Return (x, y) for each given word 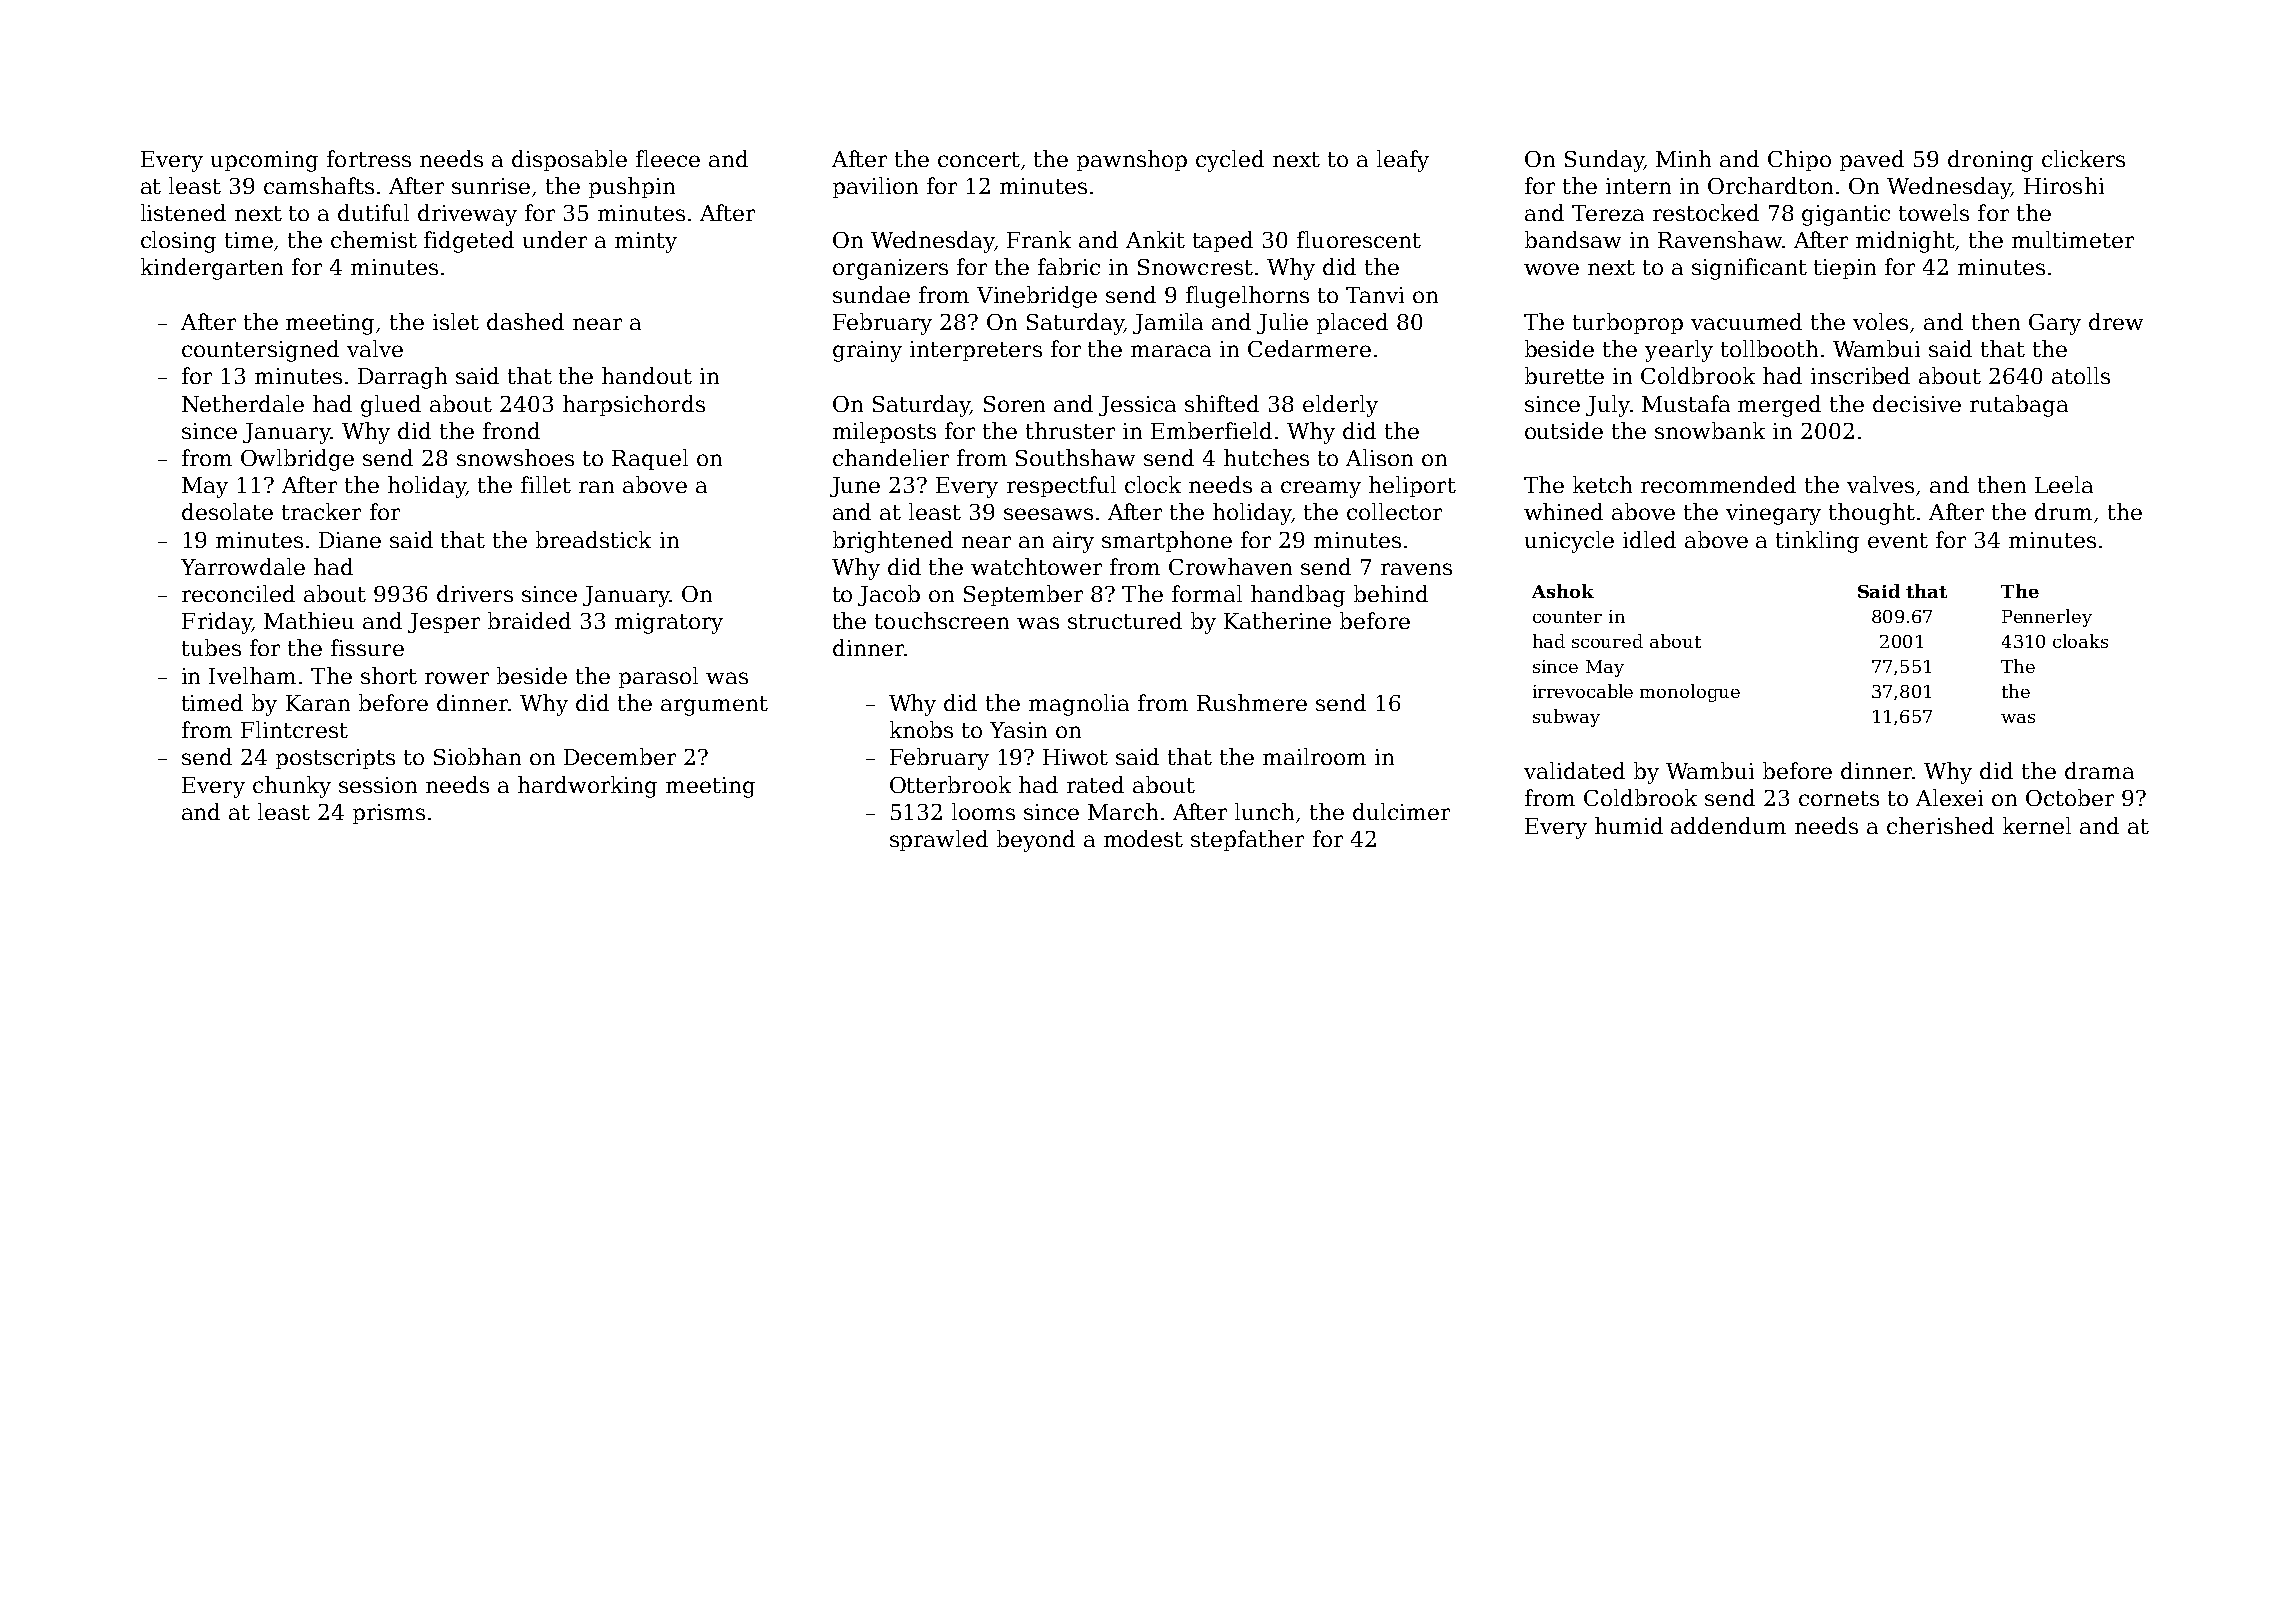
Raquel (650, 459)
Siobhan (477, 756)
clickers (2083, 158)
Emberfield (1211, 430)
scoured (1607, 641)
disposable (569, 160)
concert (979, 159)
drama (2099, 770)
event (1898, 540)
